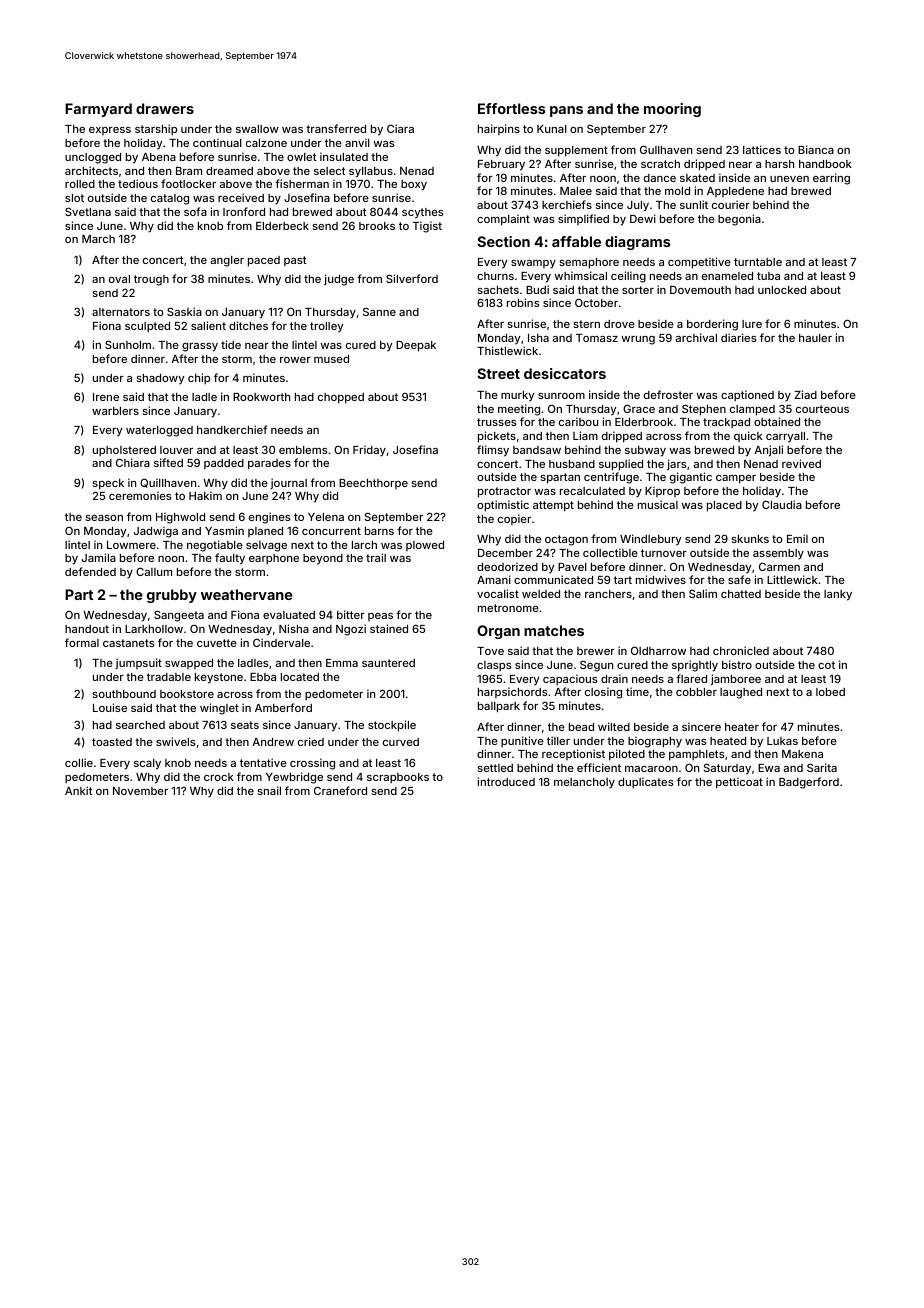 The width and height of the screenshot is (924, 1308). Describe the element at coordinates (825, 164) in the screenshot. I see `handbook` at that location.
